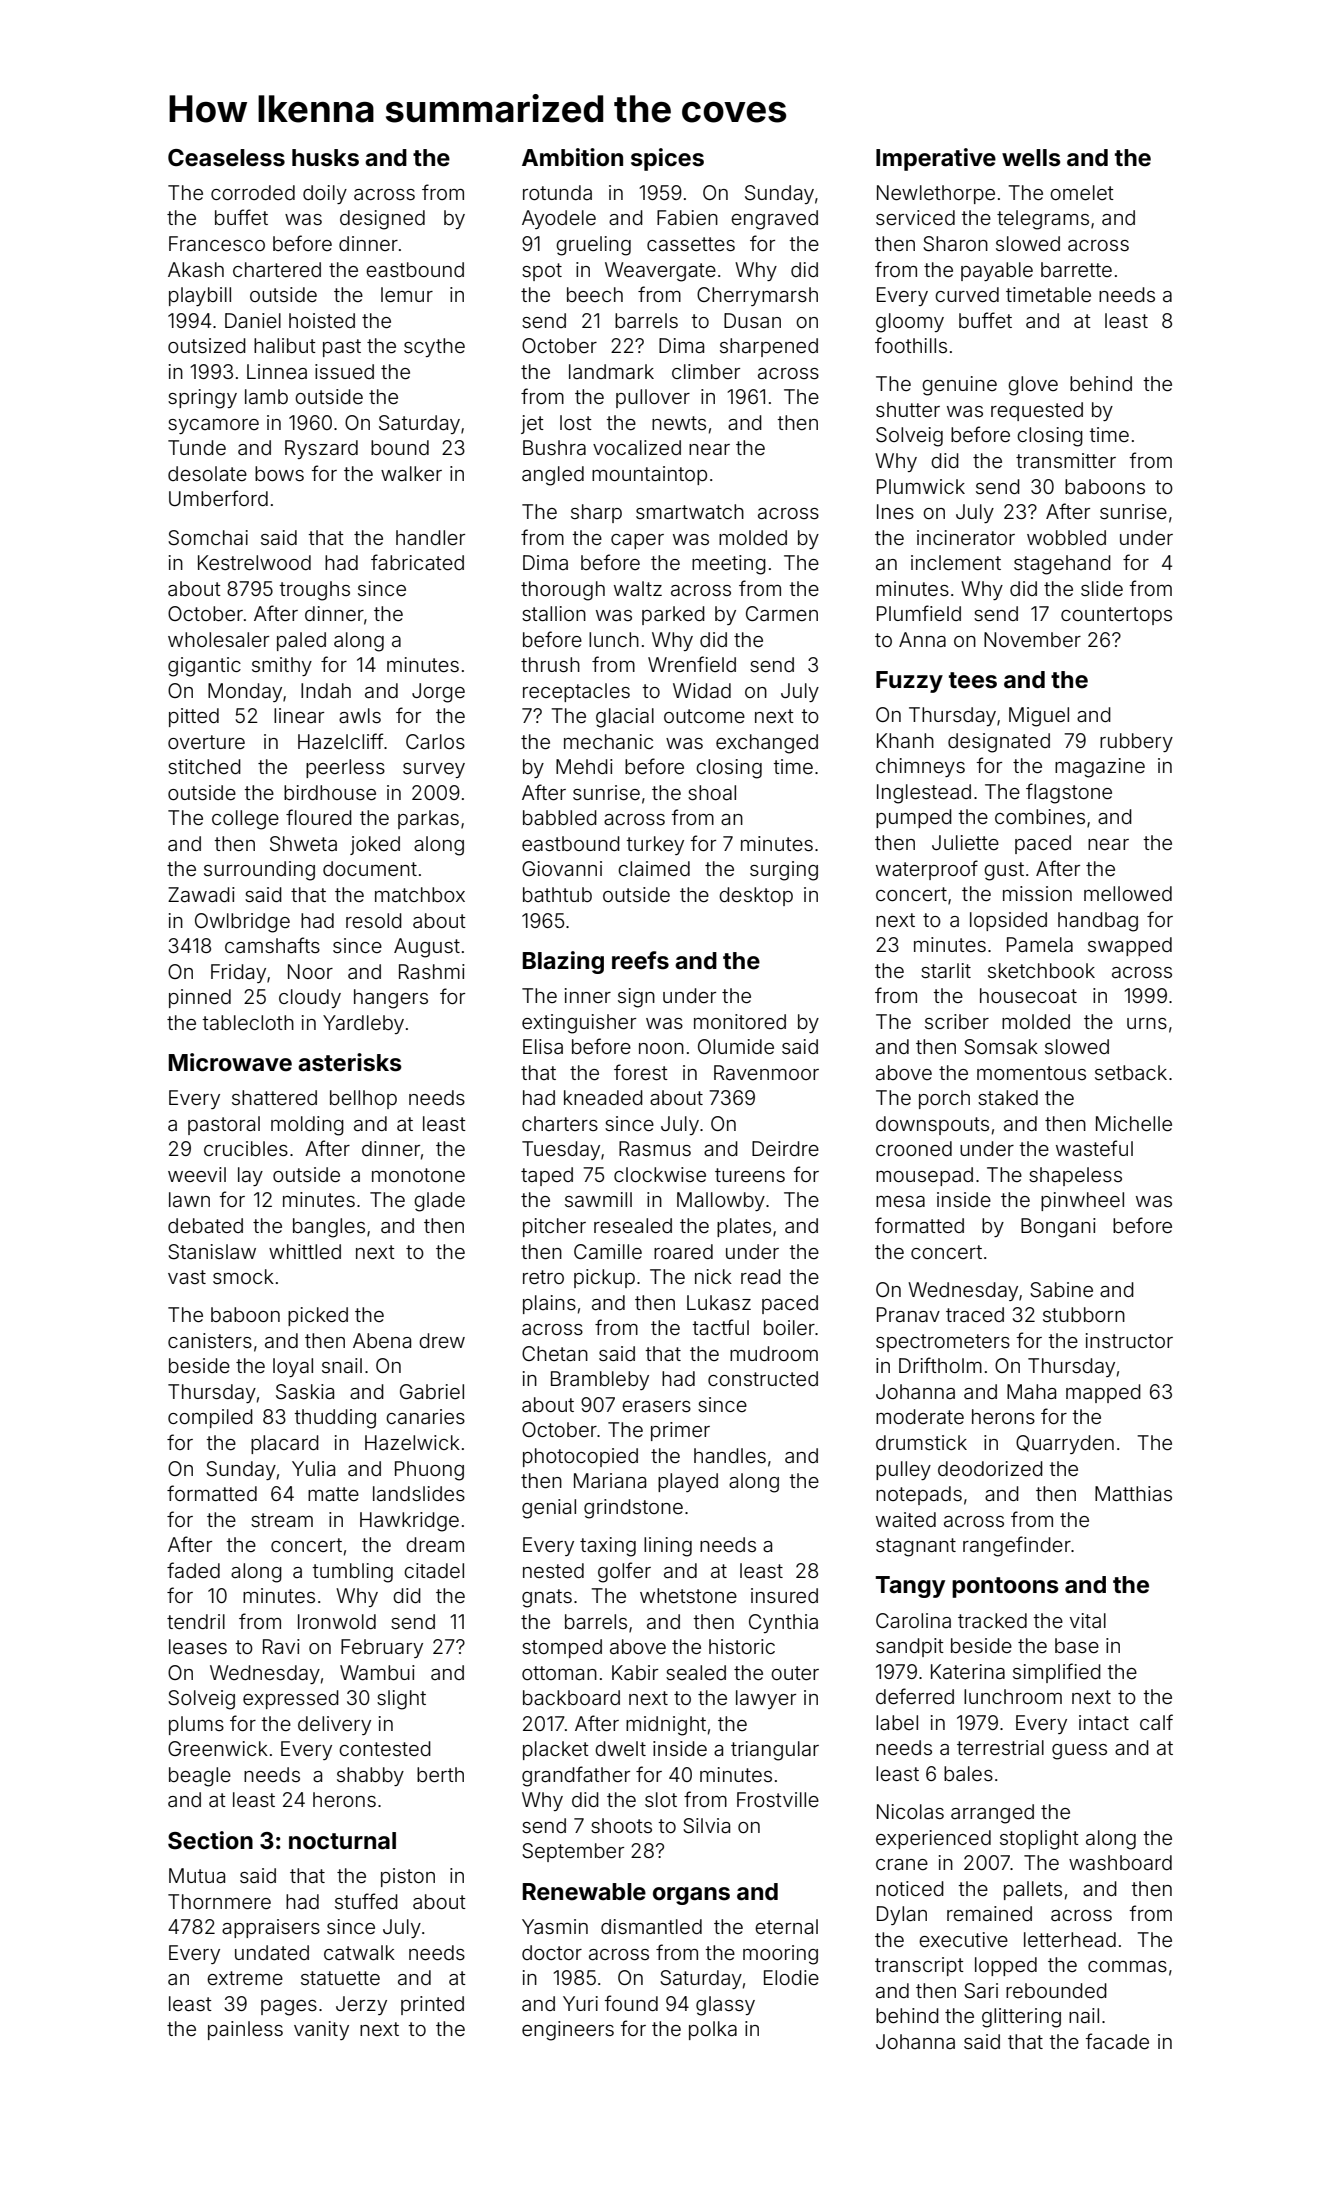 The width and height of the screenshot is (1341, 2208). What do you see at coordinates (206, 742) in the screenshot?
I see `overture` at bounding box center [206, 742].
